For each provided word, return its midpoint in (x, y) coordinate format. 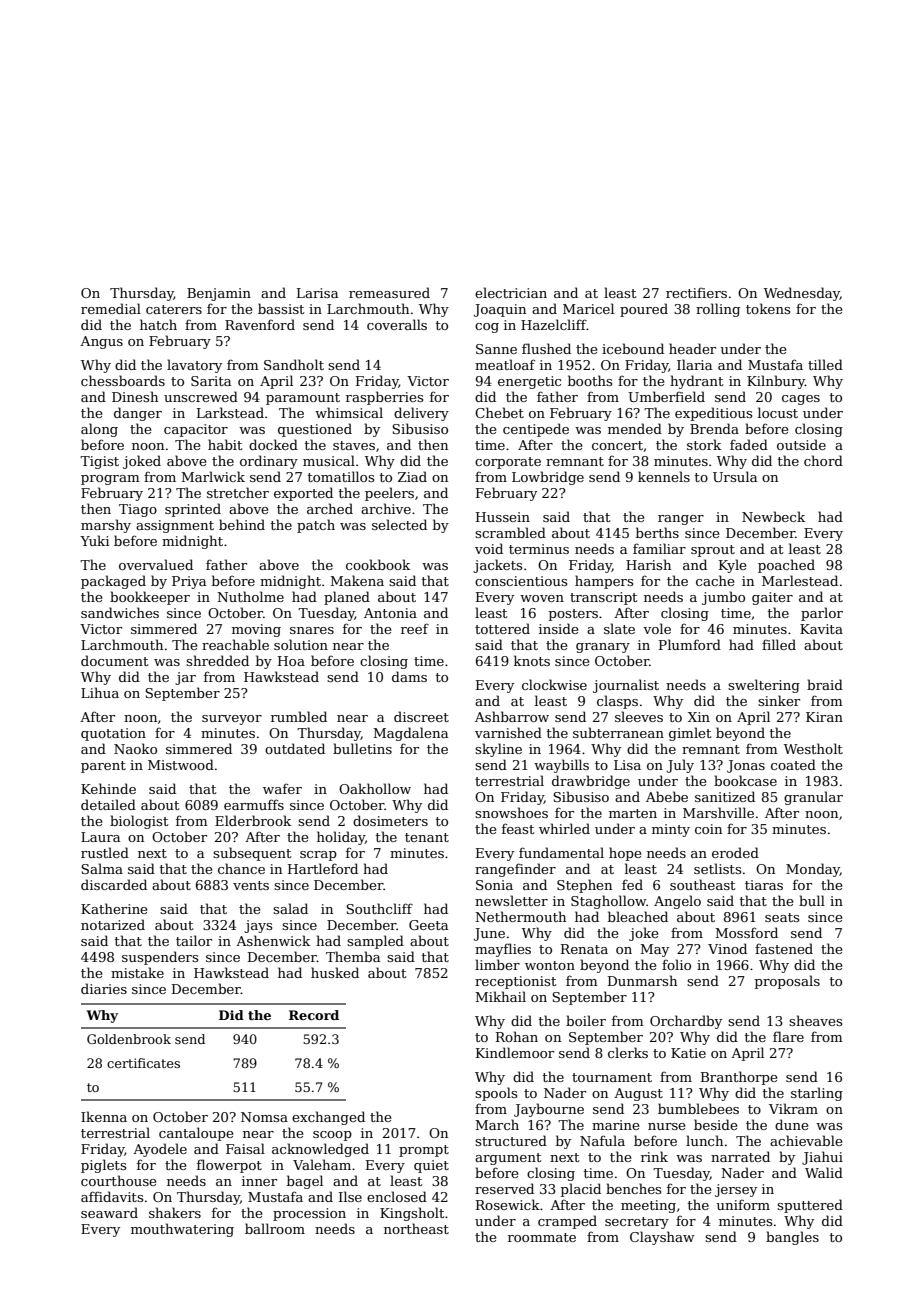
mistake (137, 972)
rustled (105, 852)
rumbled (299, 716)
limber (497, 964)
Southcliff (379, 908)
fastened (784, 948)
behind (242, 524)
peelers (389, 494)
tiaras (764, 885)
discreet (421, 716)
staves (354, 445)
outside (801, 444)
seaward (109, 1212)
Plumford (690, 644)
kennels (664, 476)
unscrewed (201, 396)
